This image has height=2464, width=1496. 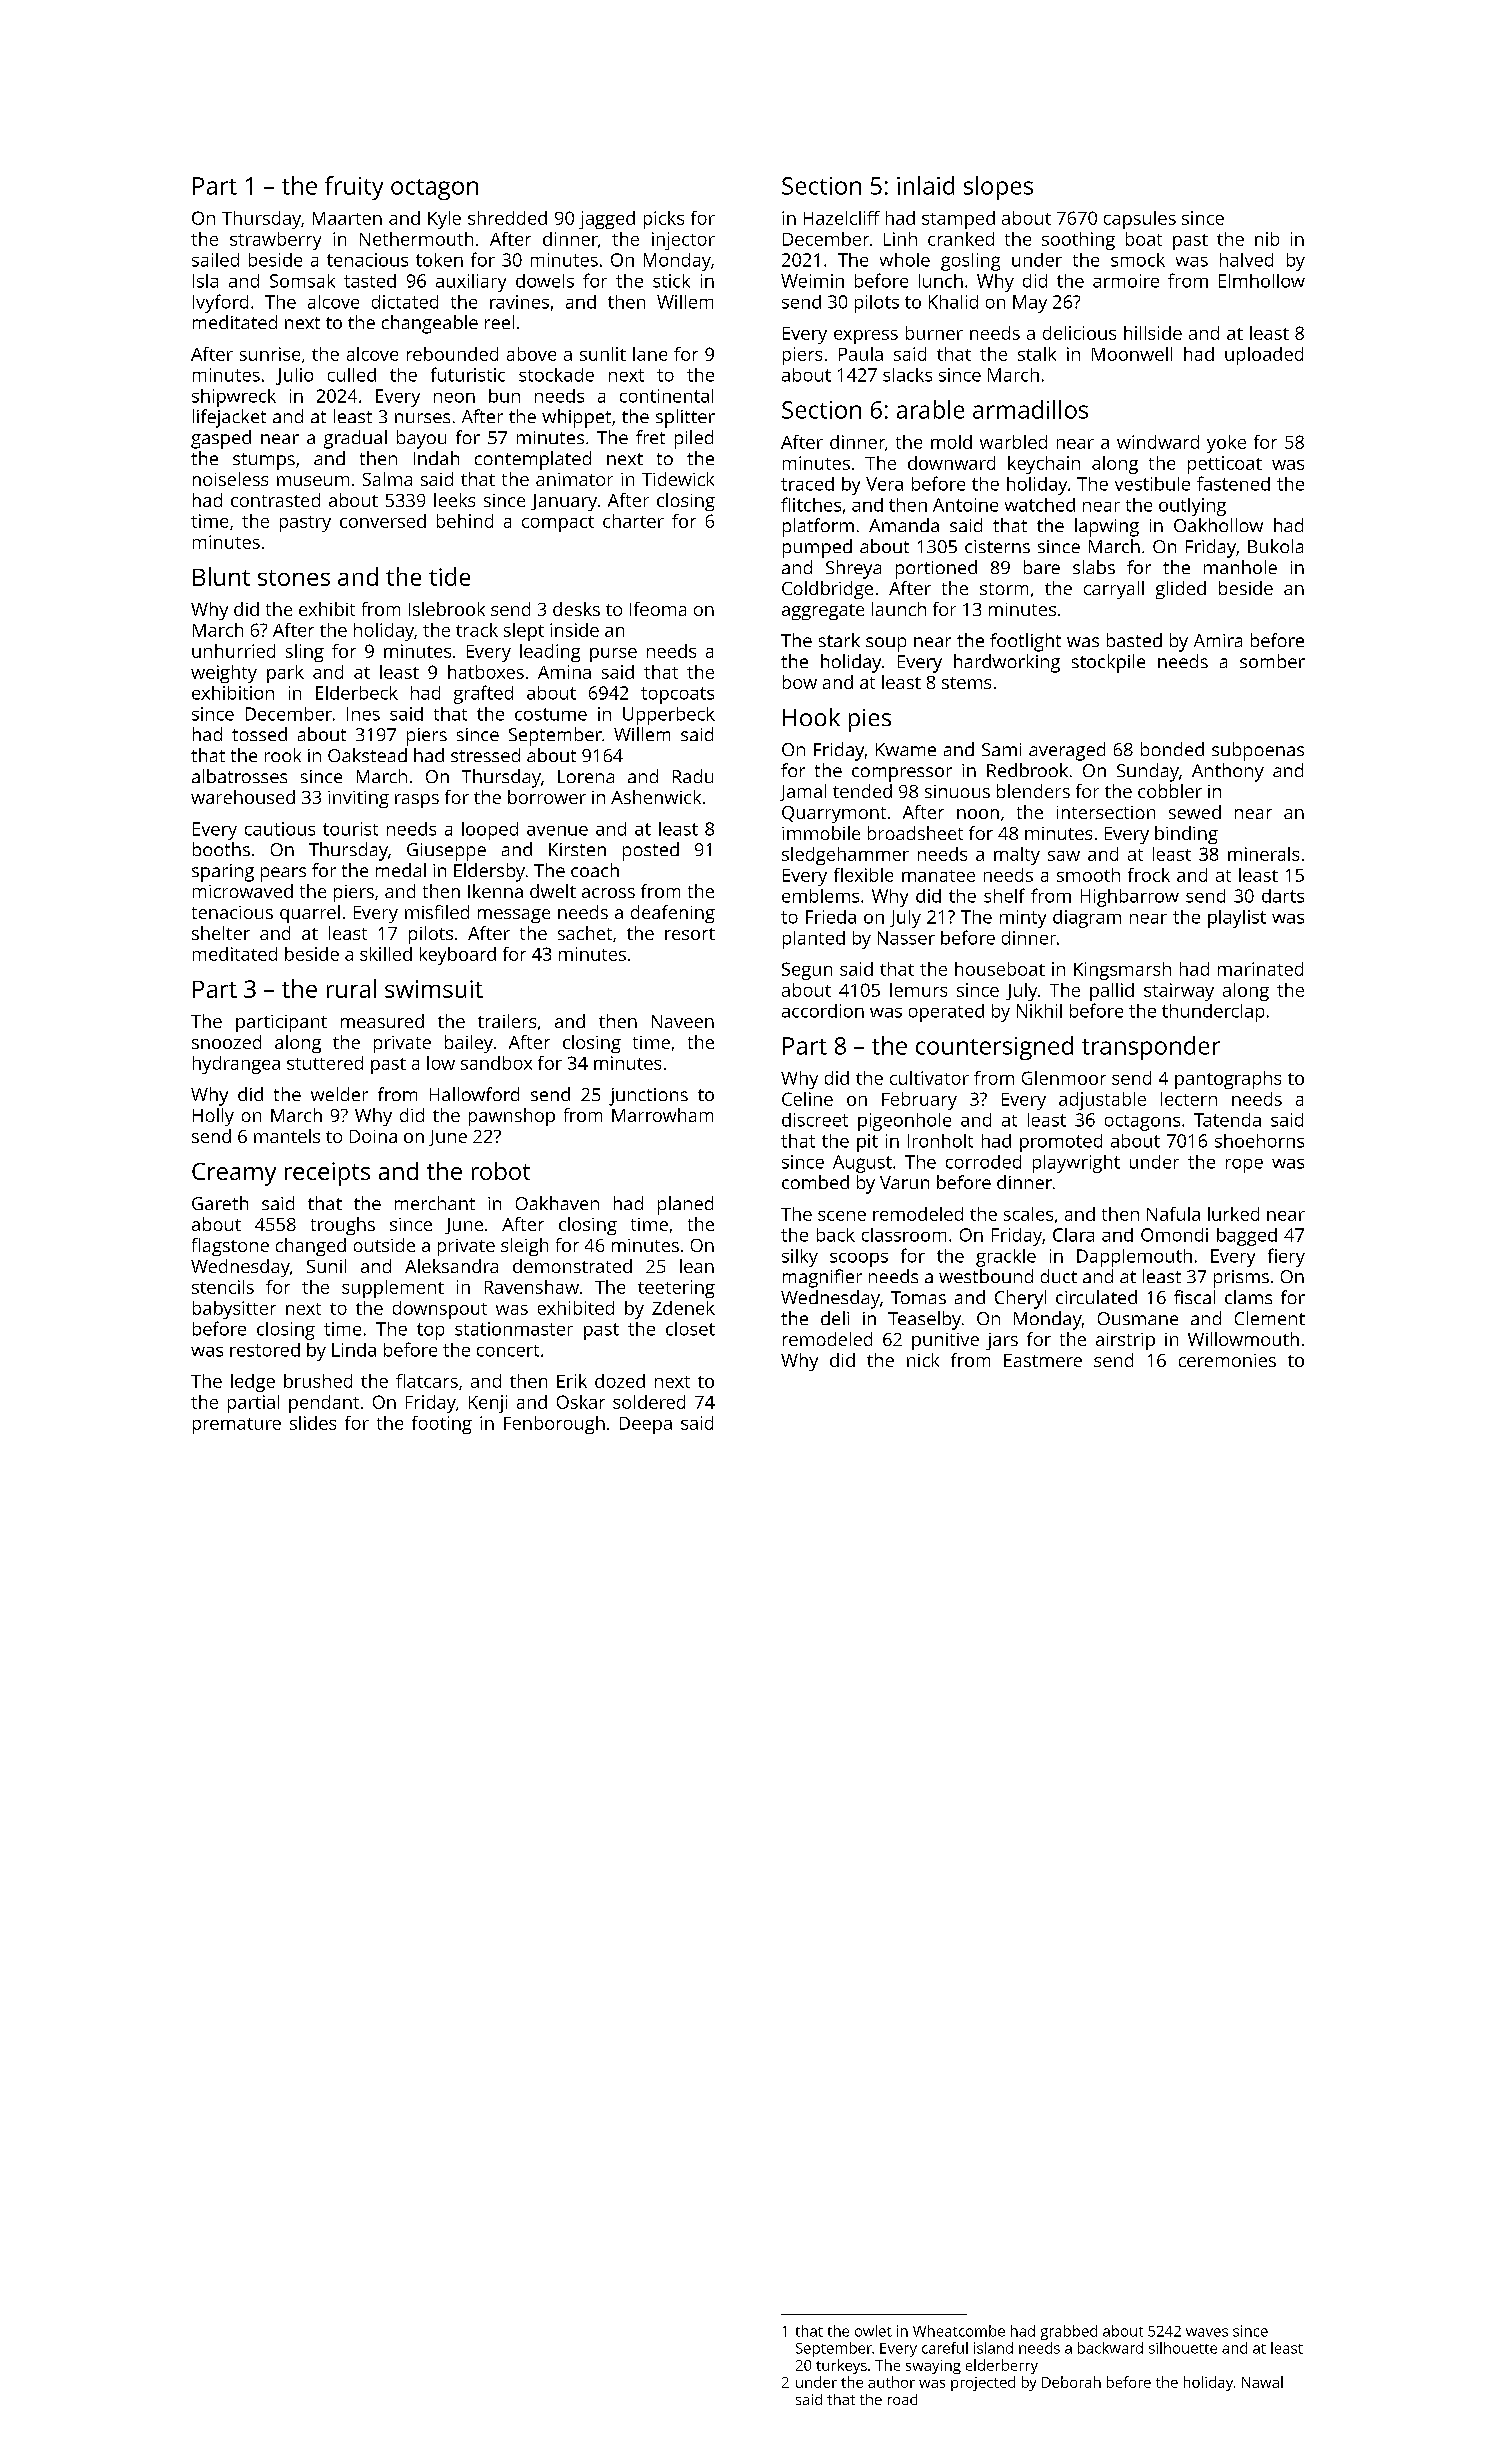 What do you see at coordinates (351, 988) in the image?
I see `rural` at bounding box center [351, 988].
